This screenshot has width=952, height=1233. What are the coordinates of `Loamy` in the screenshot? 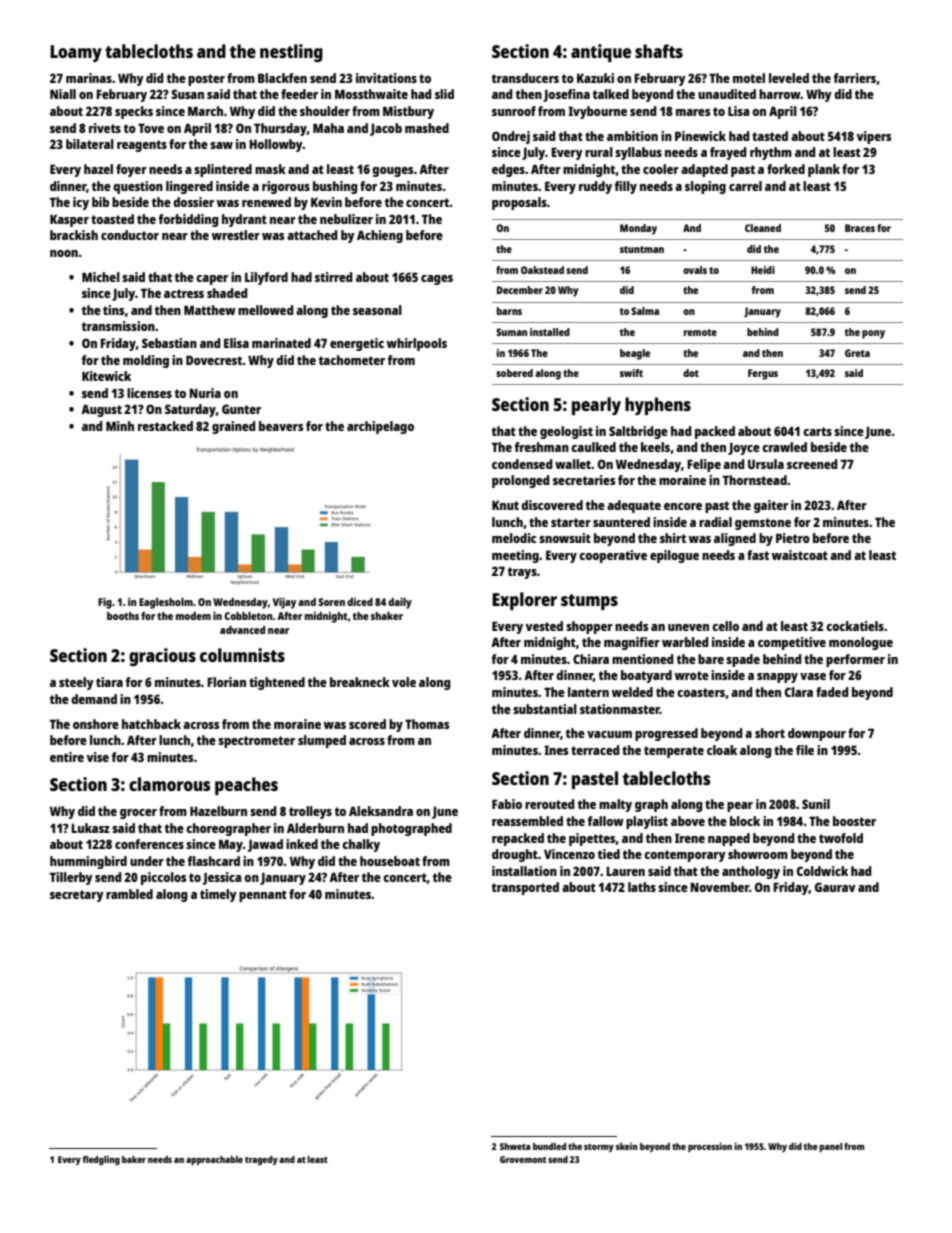 It's located at (76, 53).
